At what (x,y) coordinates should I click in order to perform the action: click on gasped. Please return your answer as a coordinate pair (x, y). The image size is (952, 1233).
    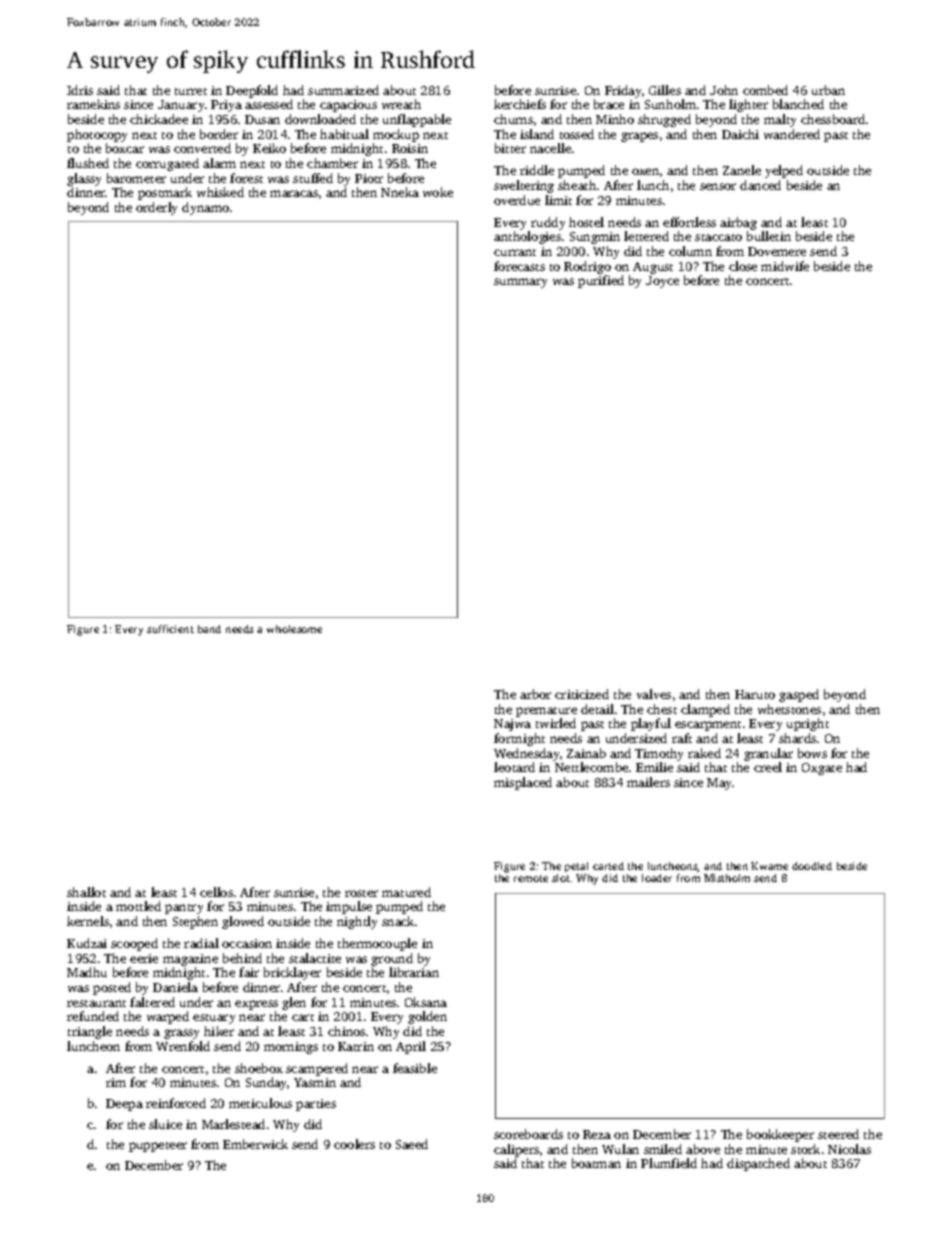
    Looking at the image, I should click on (799, 695).
